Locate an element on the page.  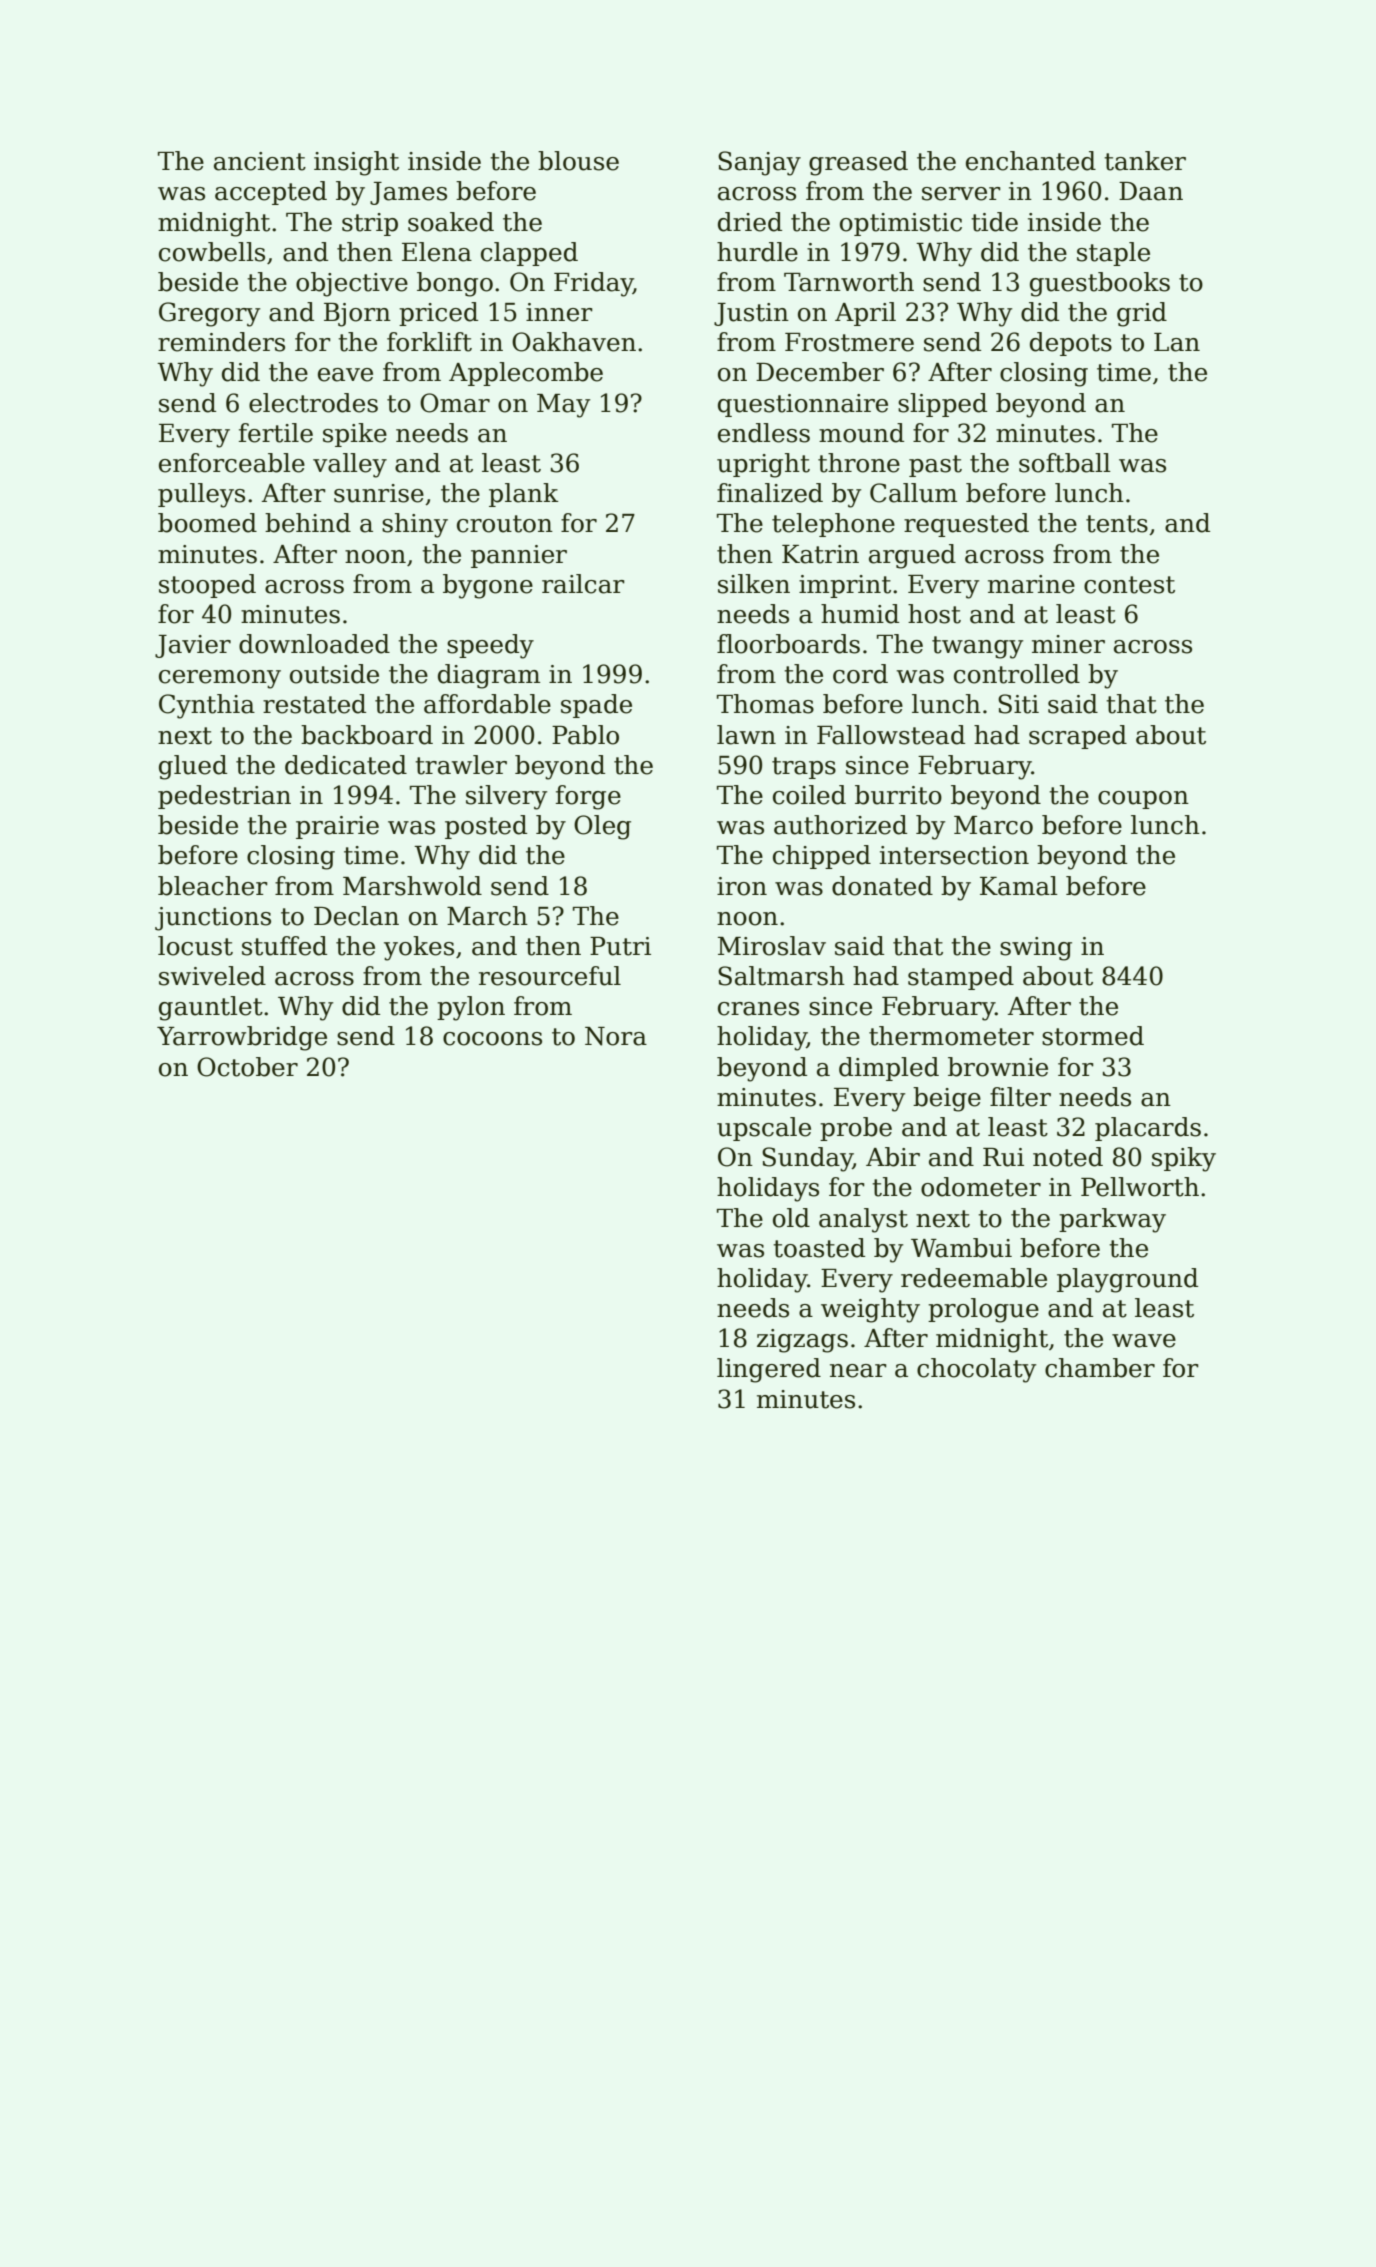
cranes is located at coordinates (758, 1009).
